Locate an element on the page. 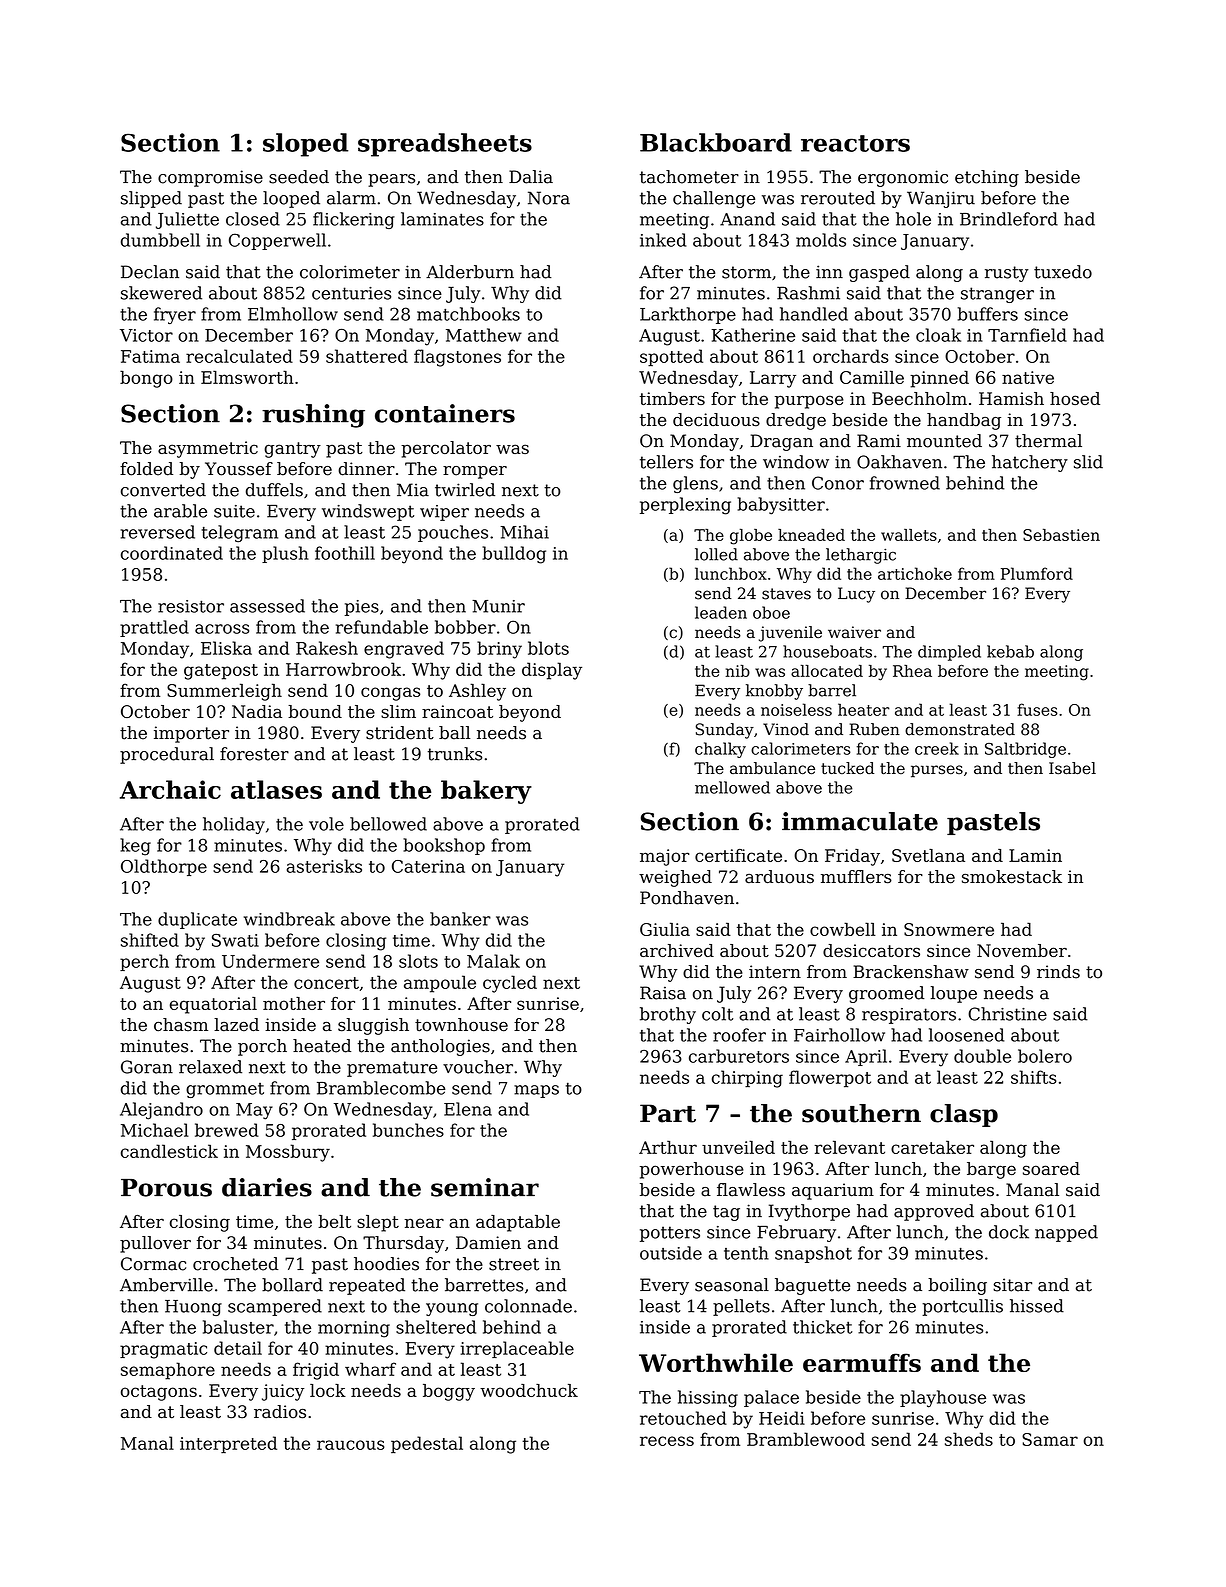 This page has width=1226, height=1587. tellers is located at coordinates (666, 462).
